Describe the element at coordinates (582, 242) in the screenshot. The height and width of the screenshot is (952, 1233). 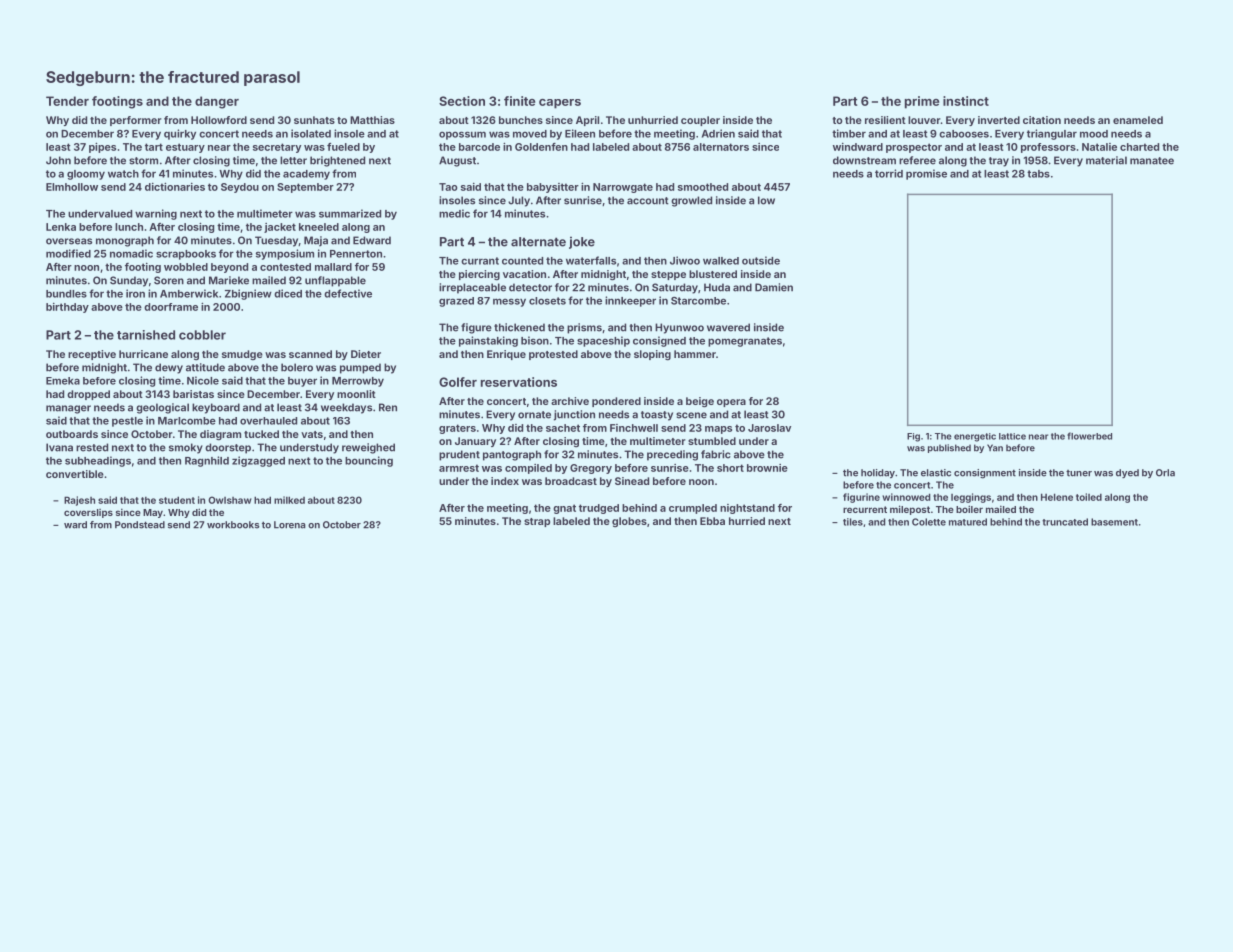
I see `joke` at that location.
